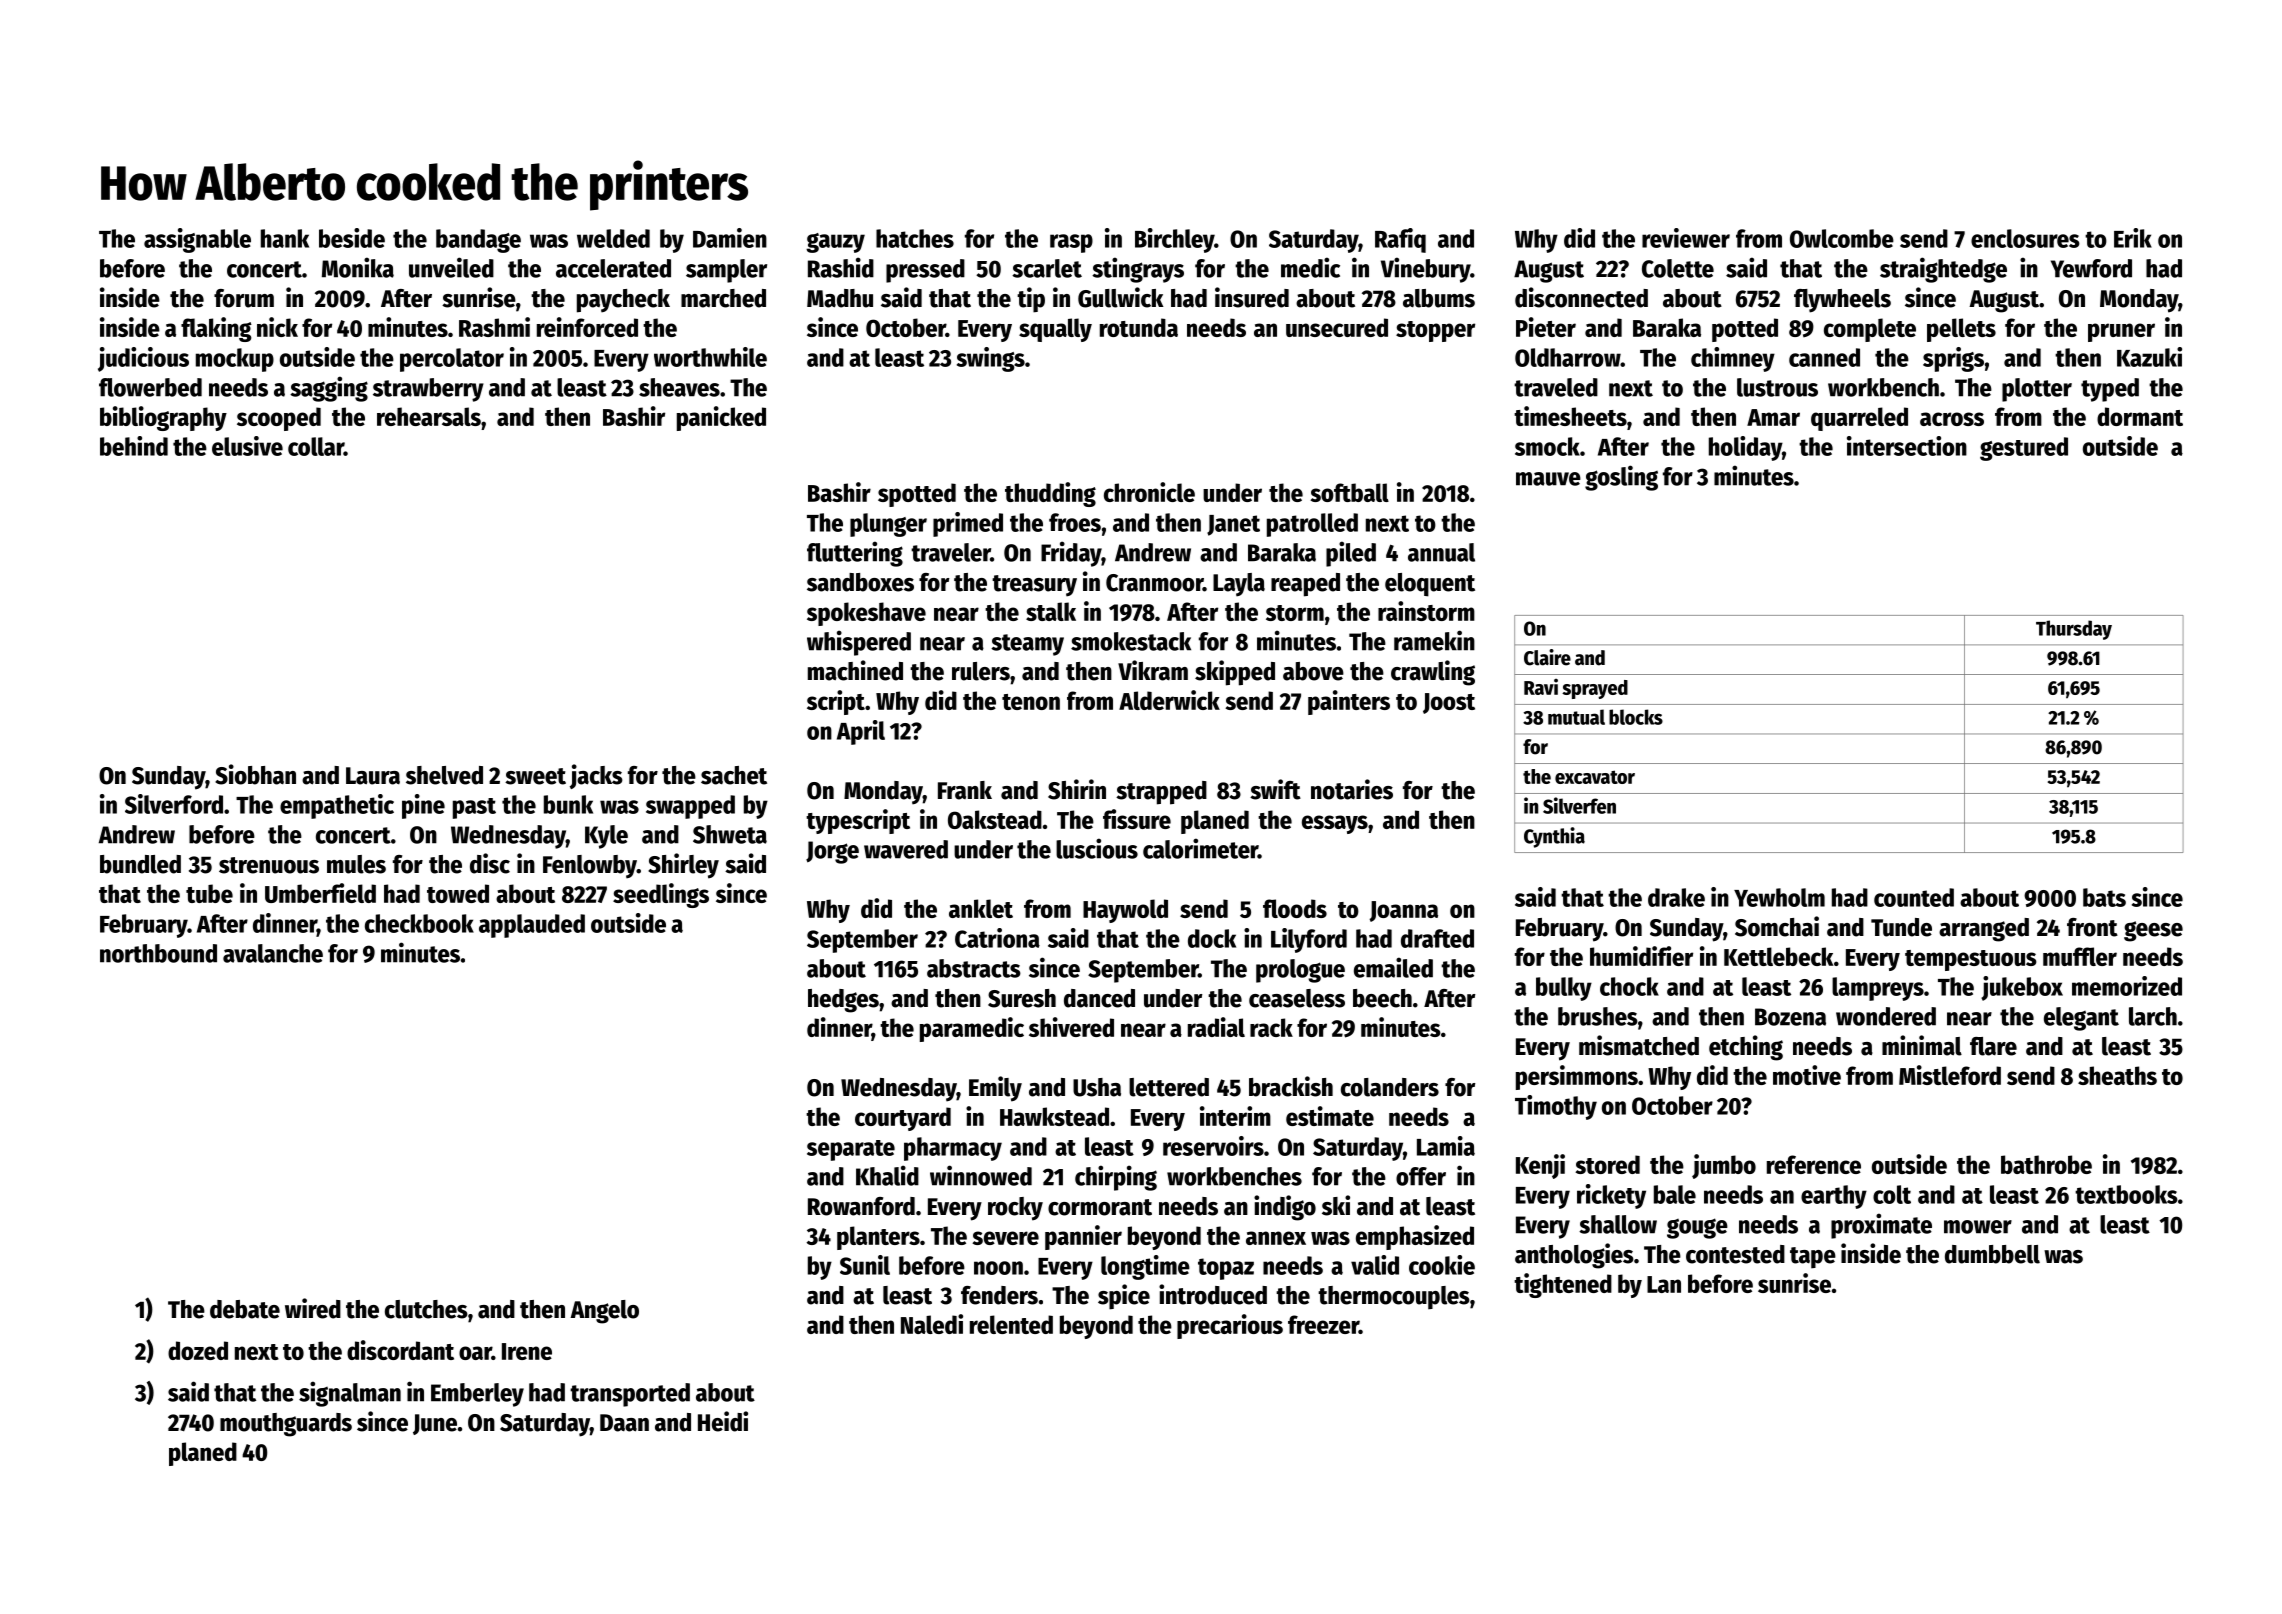 This screenshot has width=2282, height=1614. I want to click on crawling, so click(1433, 673).
